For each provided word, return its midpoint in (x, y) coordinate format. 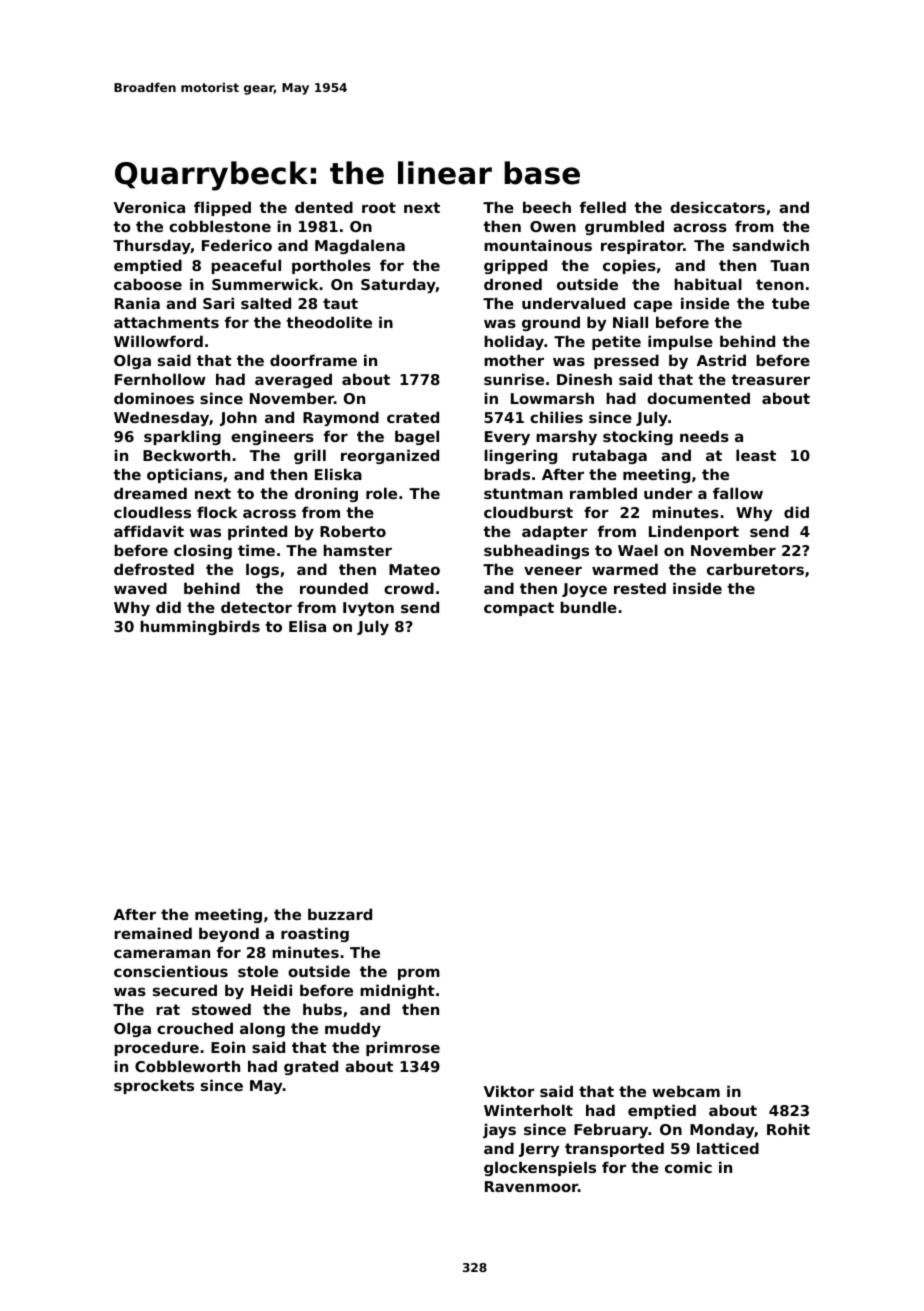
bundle (588, 607)
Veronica (149, 207)
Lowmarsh (552, 398)
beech (547, 207)
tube (791, 303)
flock (217, 512)
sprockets (154, 1086)
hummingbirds (200, 627)
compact (519, 609)
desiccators (717, 207)
